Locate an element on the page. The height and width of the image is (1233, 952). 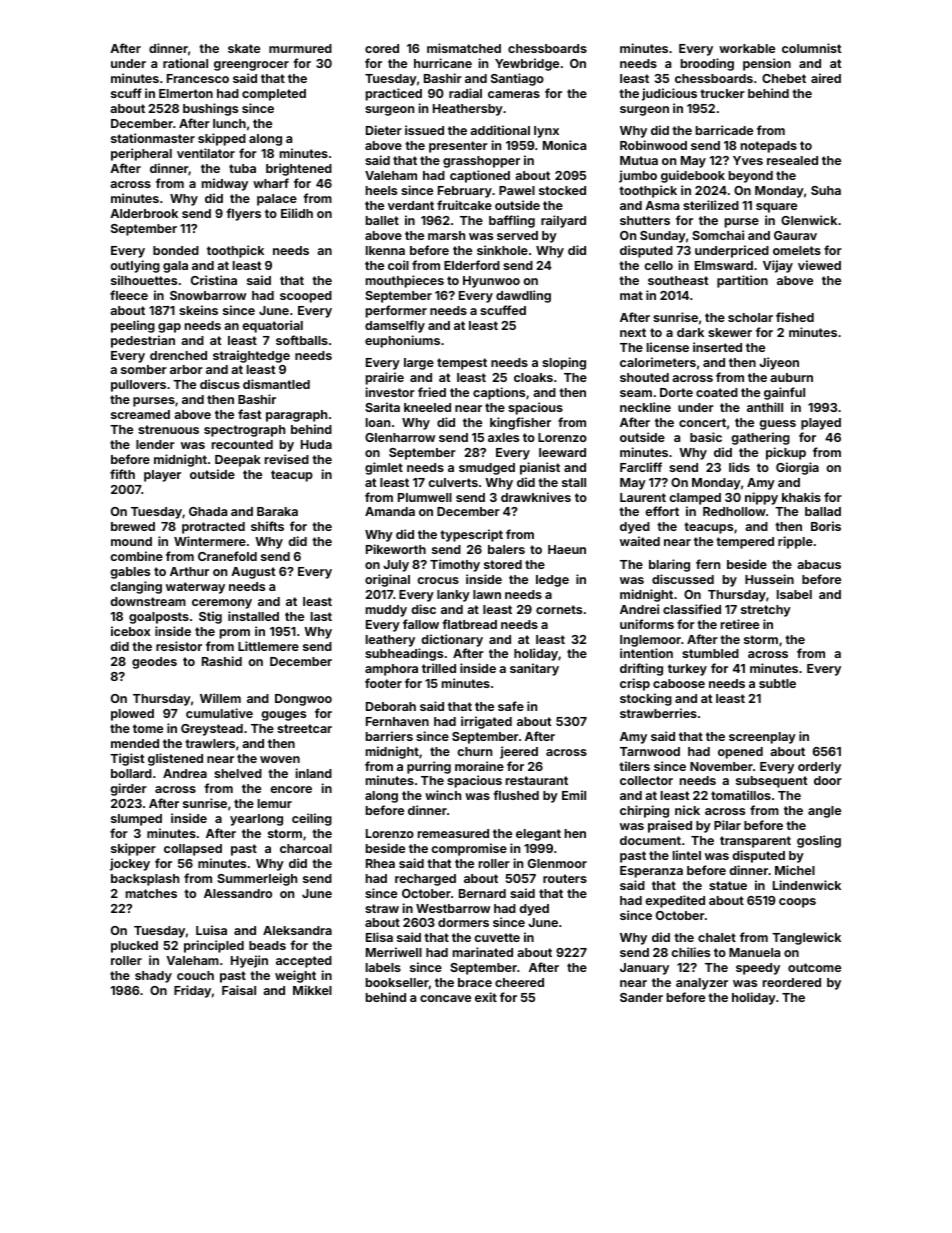
cored is located at coordinates (382, 48).
